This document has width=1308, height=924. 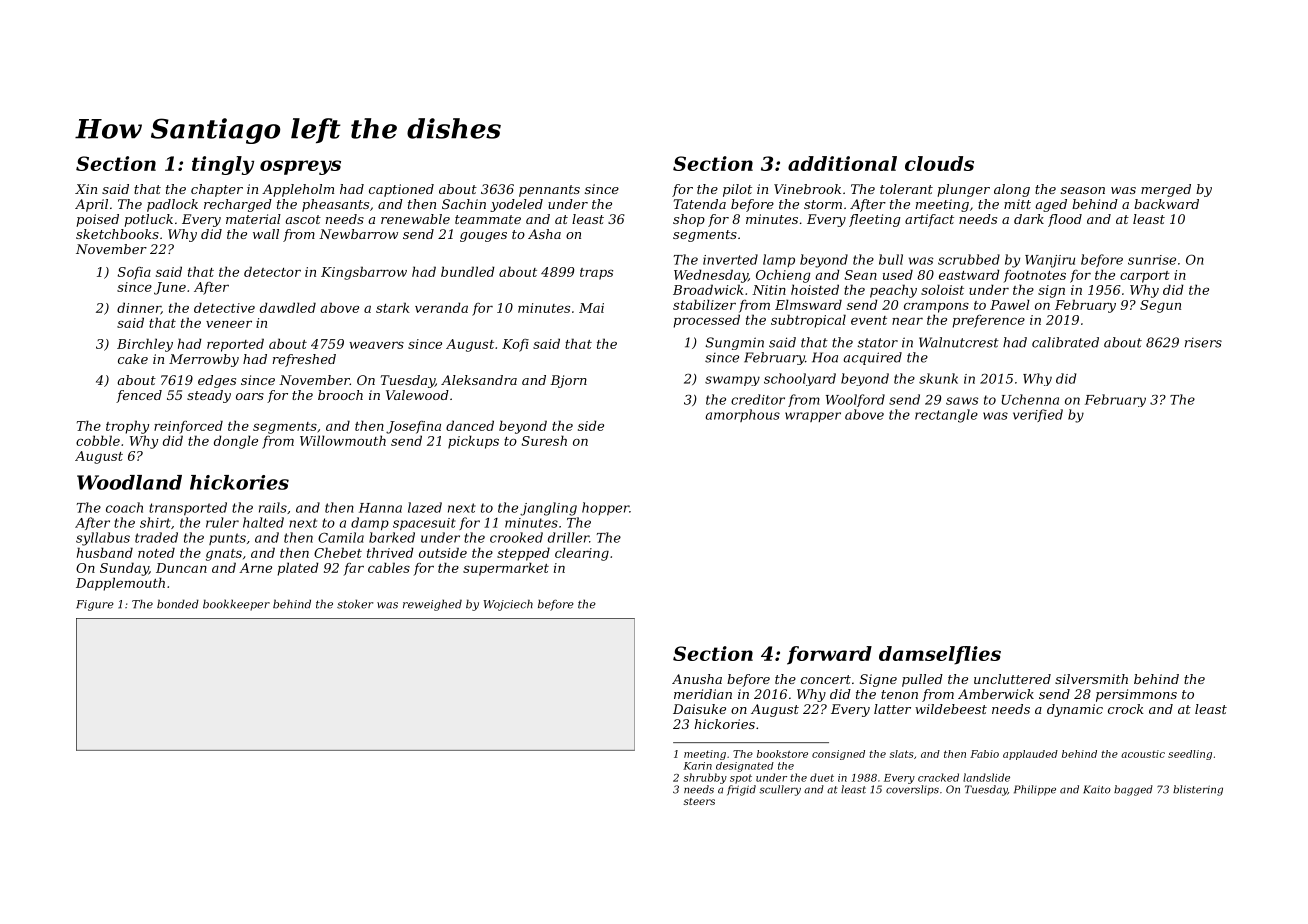 What do you see at coordinates (1038, 415) in the document?
I see `verified` at bounding box center [1038, 415].
